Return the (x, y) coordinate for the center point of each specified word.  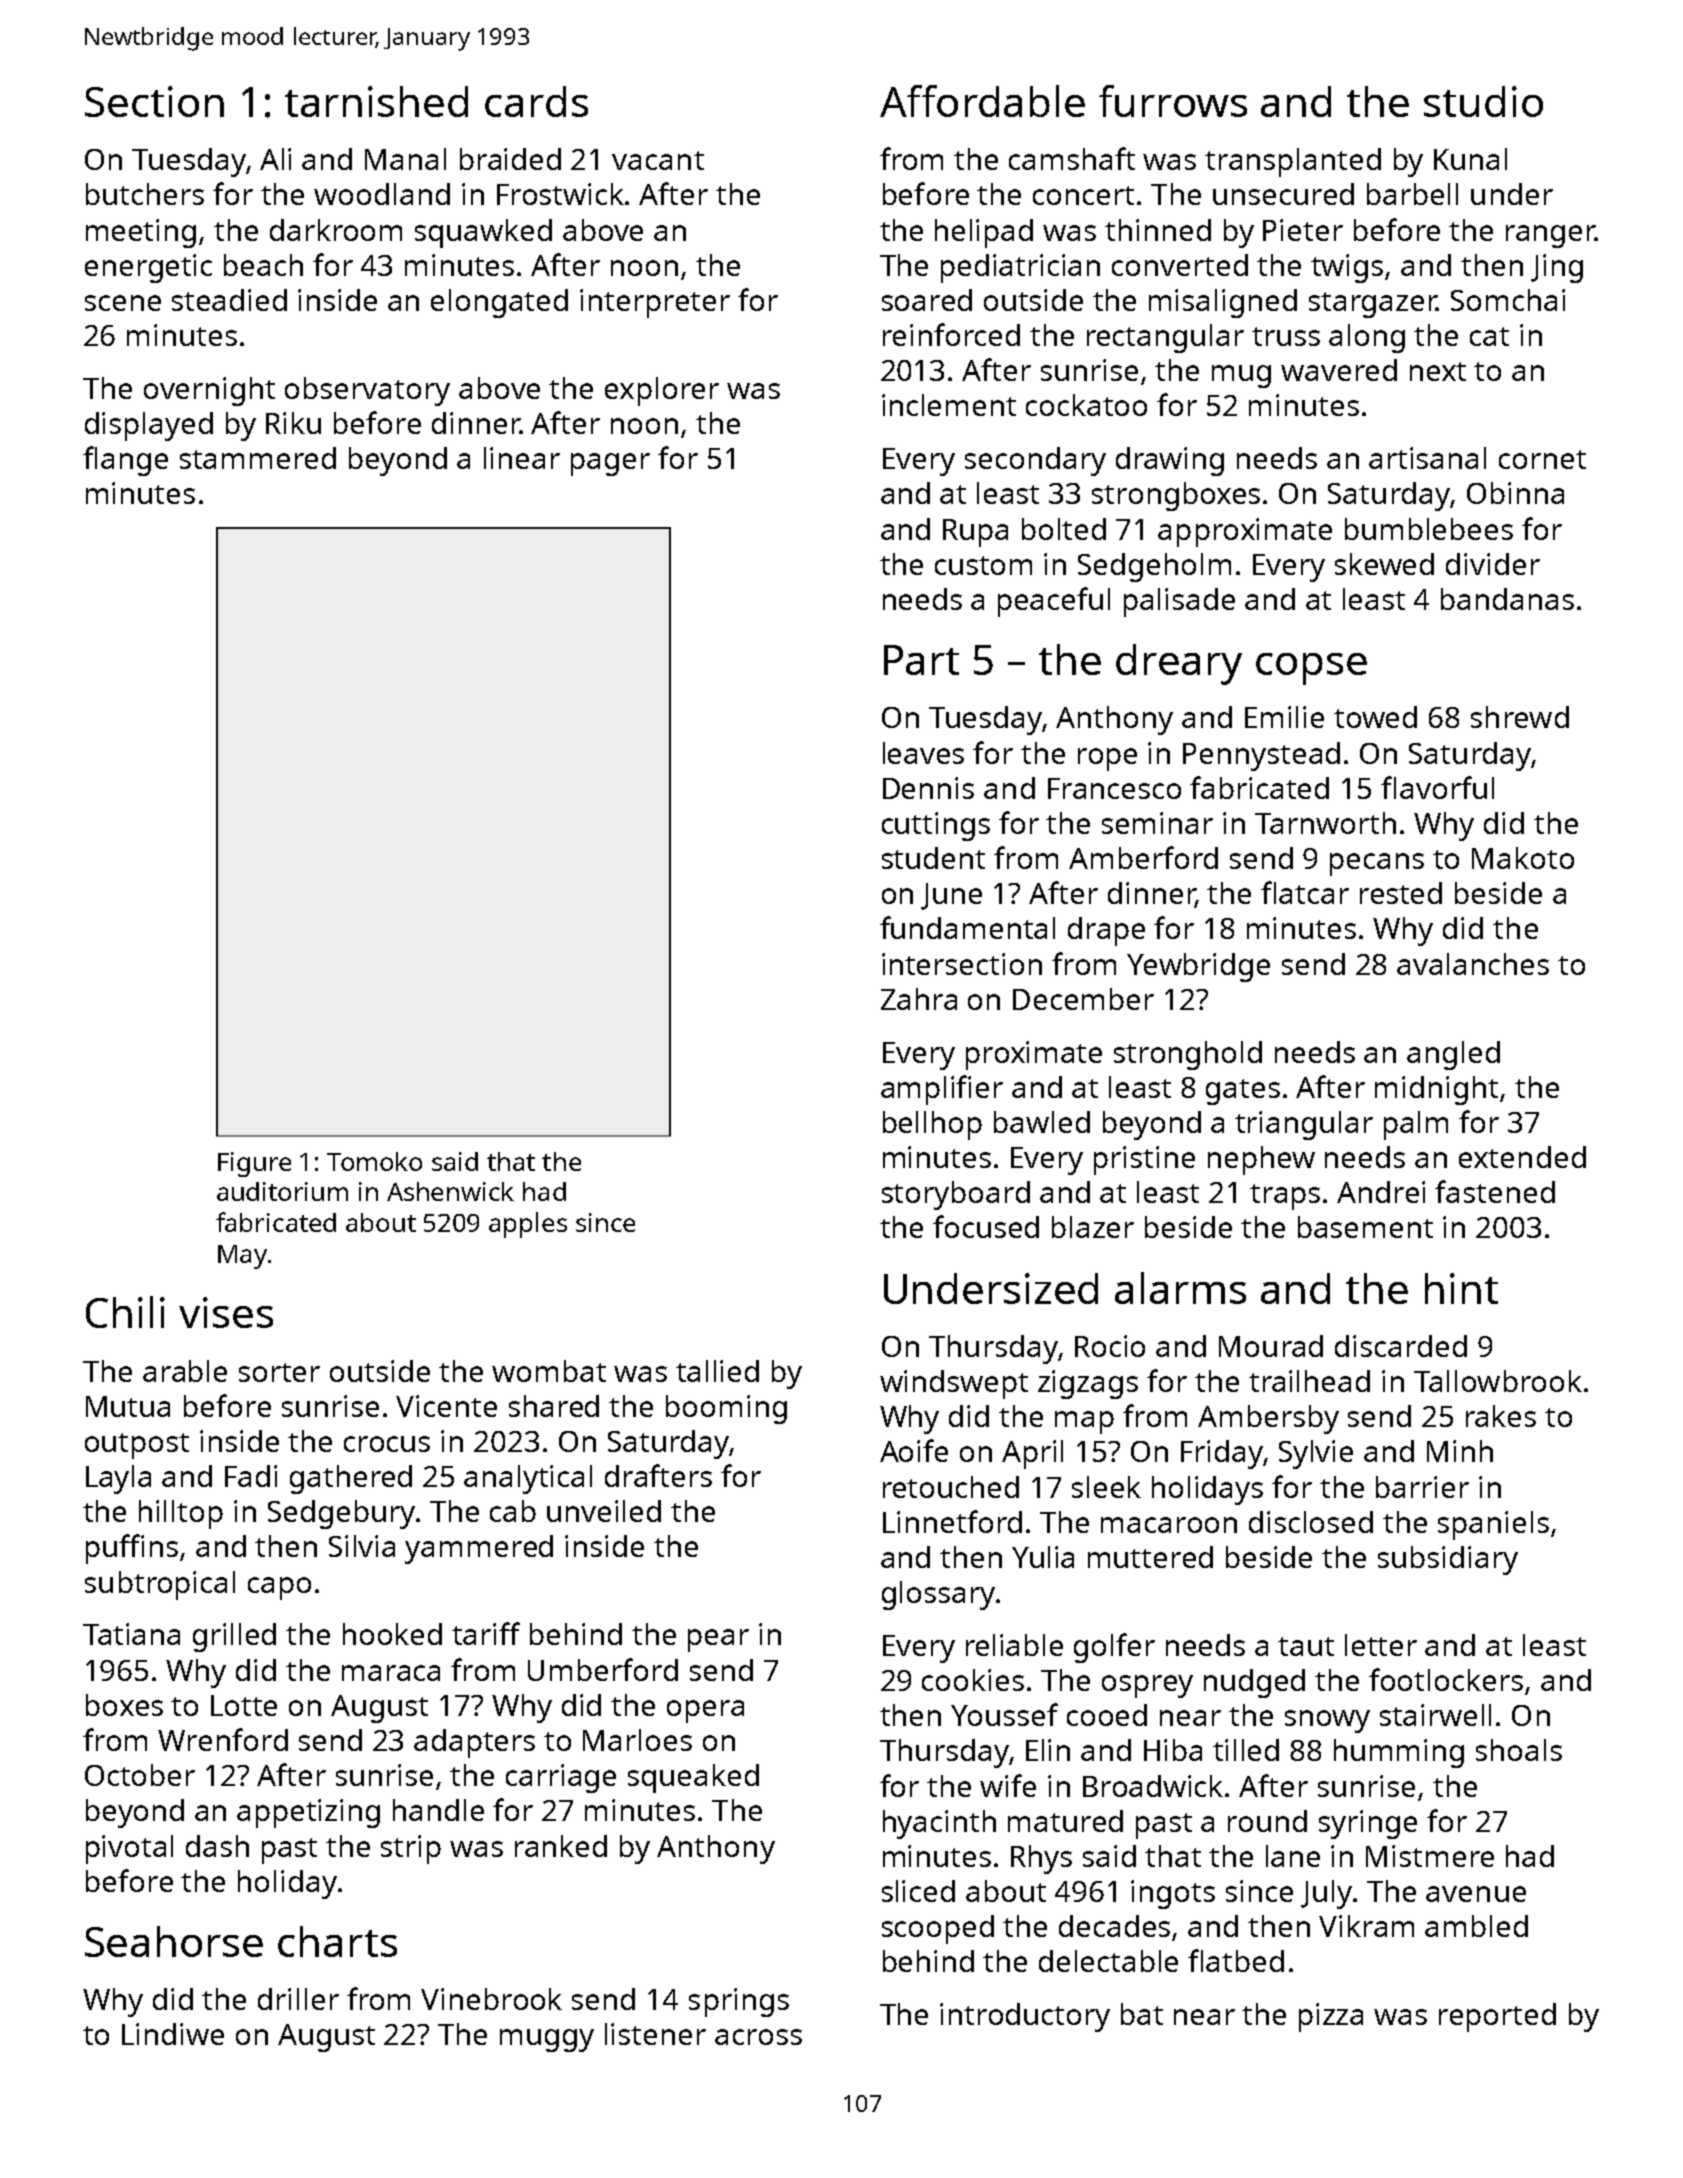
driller (298, 1999)
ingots (1173, 1894)
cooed (1107, 1715)
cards (536, 101)
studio (1483, 101)
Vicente (446, 1406)
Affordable (982, 101)
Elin (1048, 1750)
